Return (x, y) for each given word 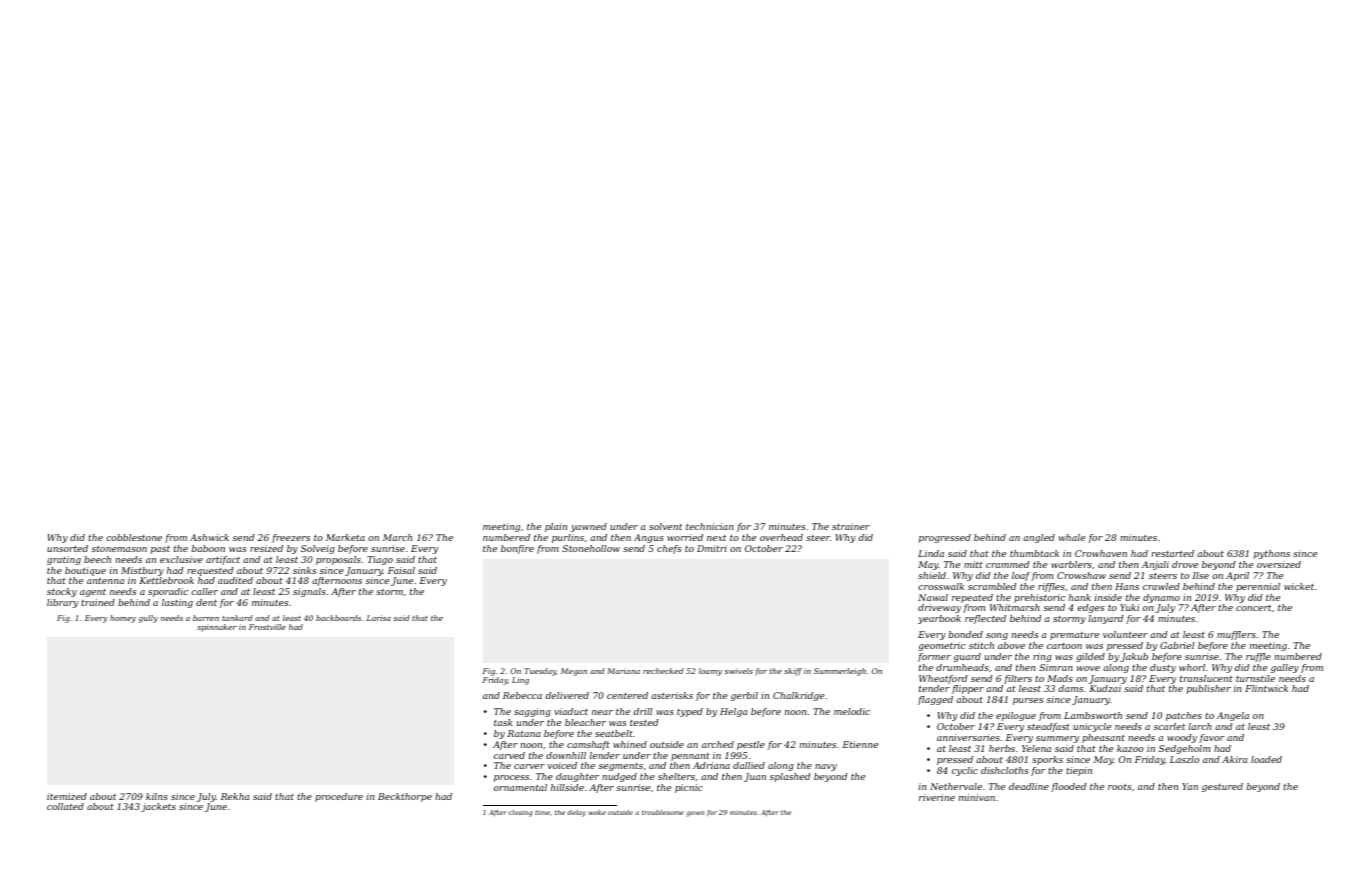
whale (1072, 537)
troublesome (663, 812)
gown (695, 814)
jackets (158, 807)
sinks (304, 570)
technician (710, 526)
